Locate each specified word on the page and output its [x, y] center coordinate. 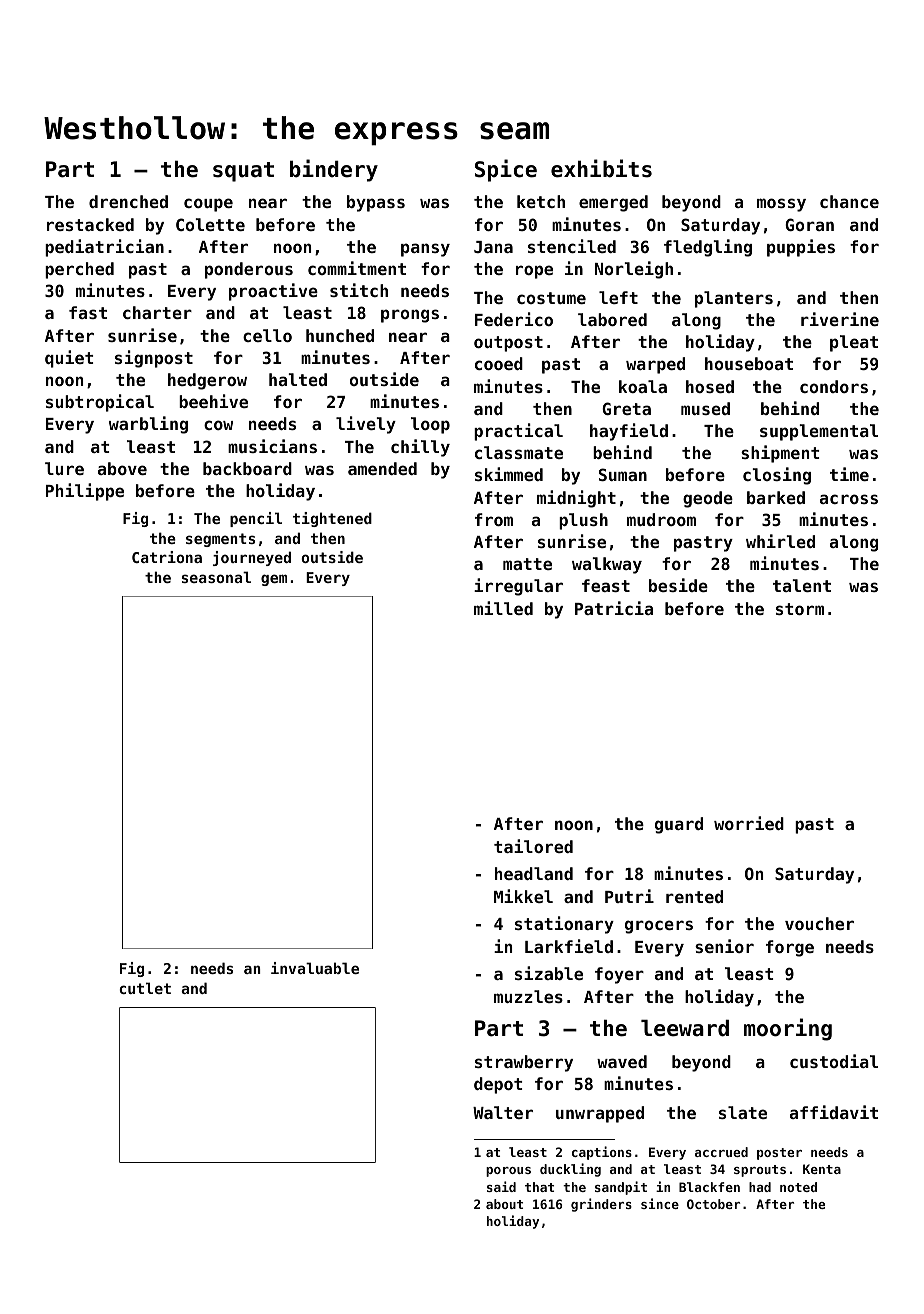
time [849, 474]
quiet [69, 359]
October [713, 1204]
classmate [519, 452]
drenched [128, 201]
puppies [801, 248]
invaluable [315, 968]
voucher [819, 923]
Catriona [167, 557]
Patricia [614, 608]
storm [800, 609]
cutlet [145, 988]
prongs [410, 316]
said [501, 1186]
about [504, 1204]
